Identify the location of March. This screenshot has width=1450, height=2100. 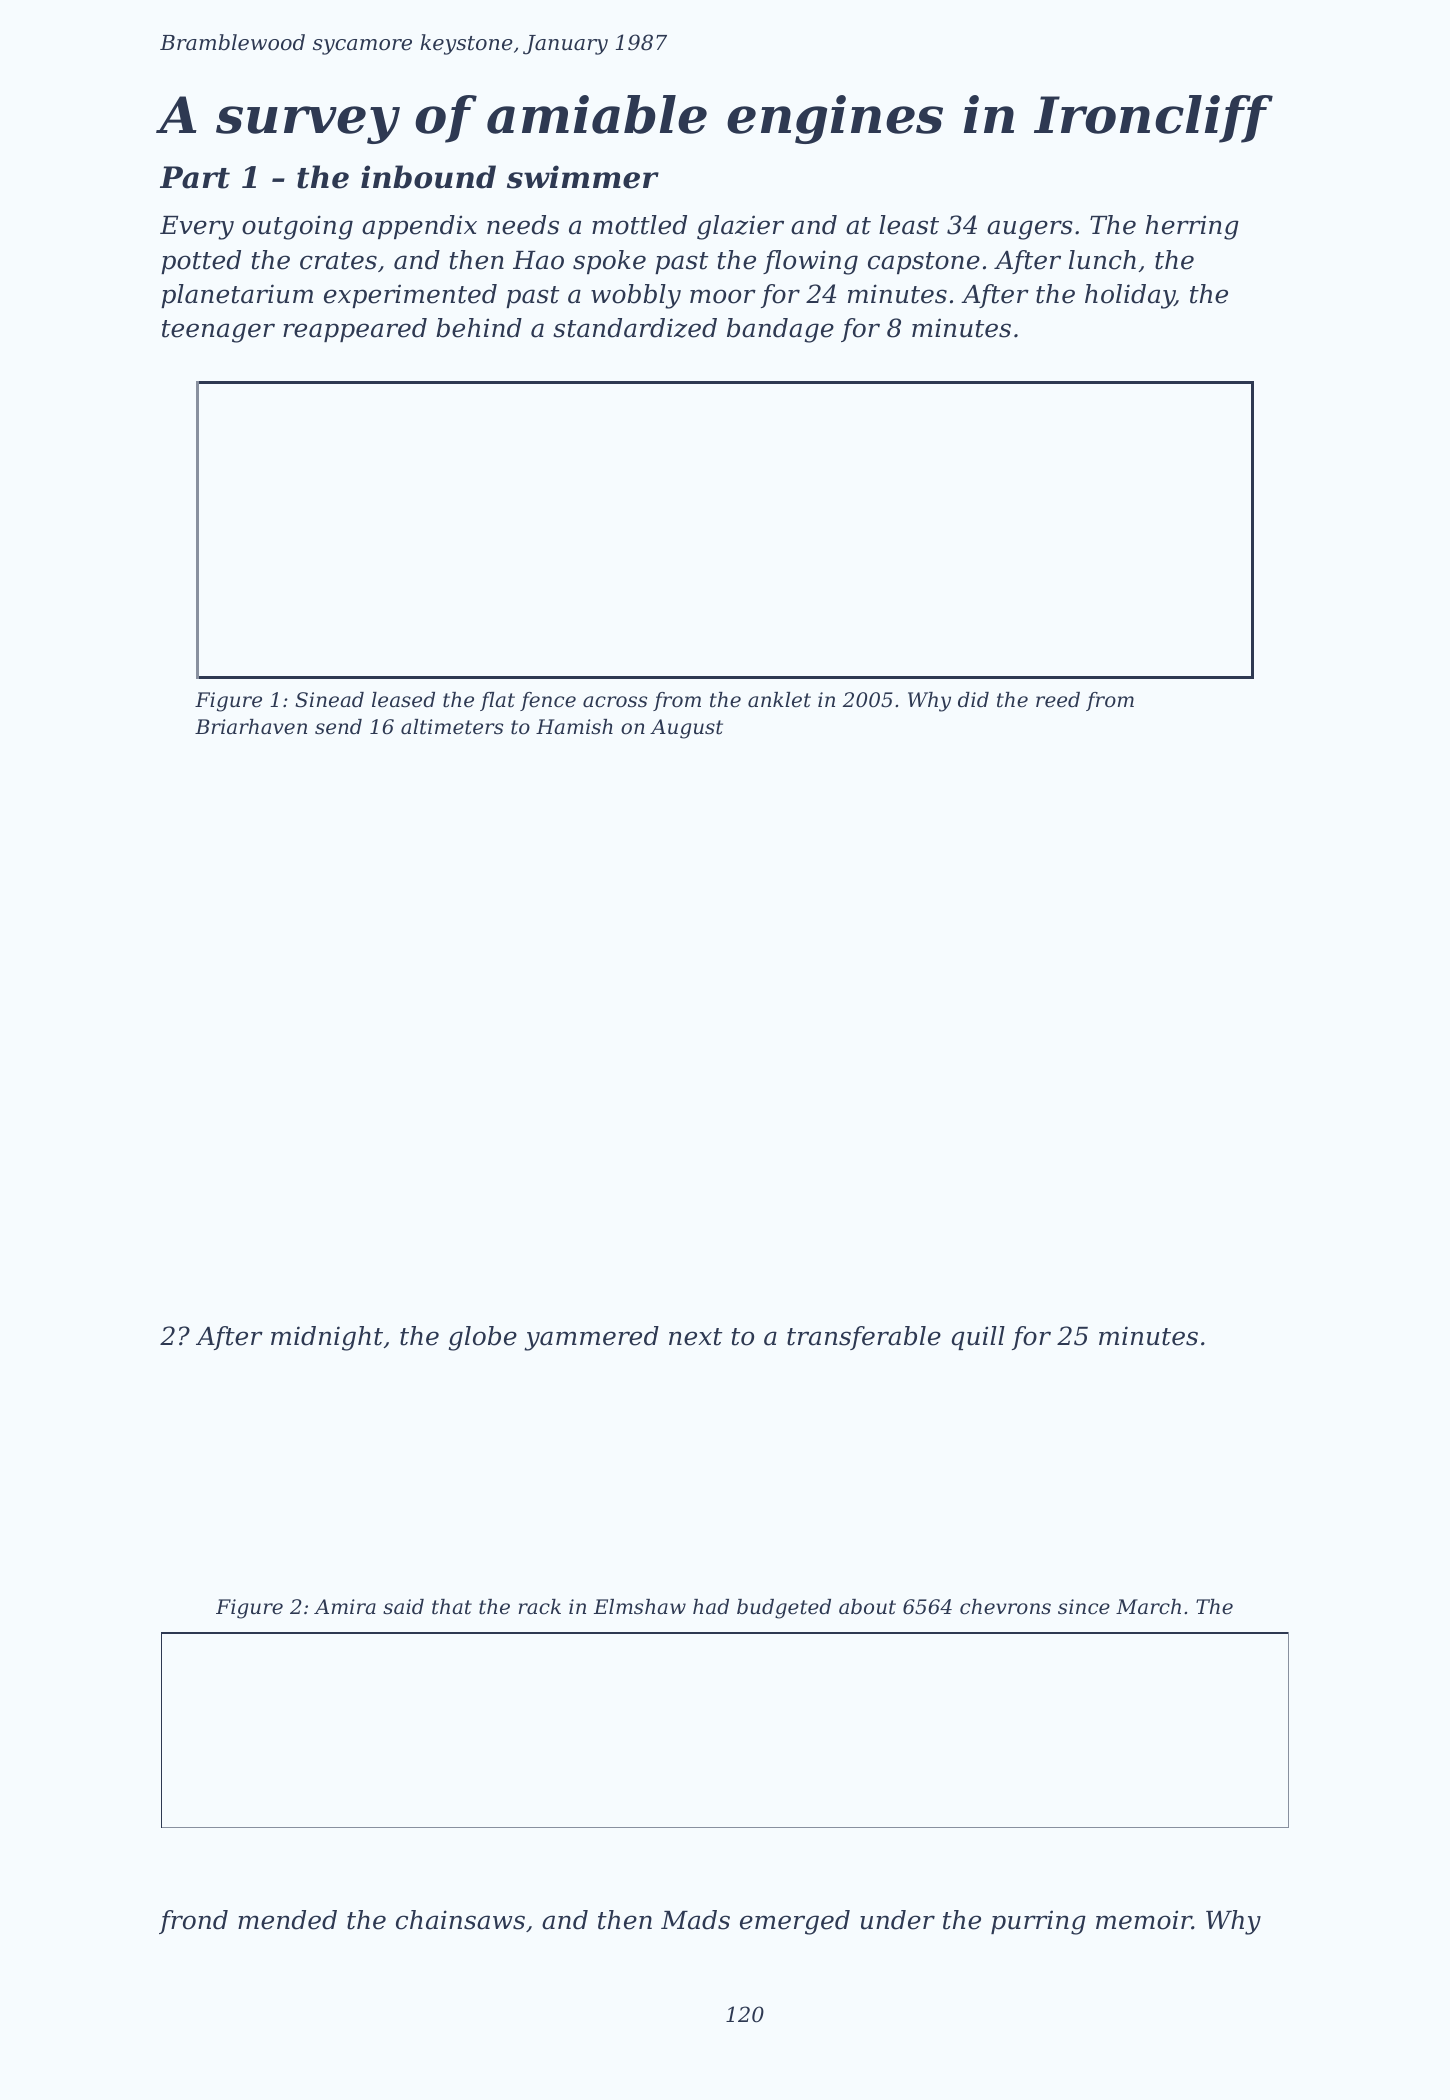
(1148, 1607).
